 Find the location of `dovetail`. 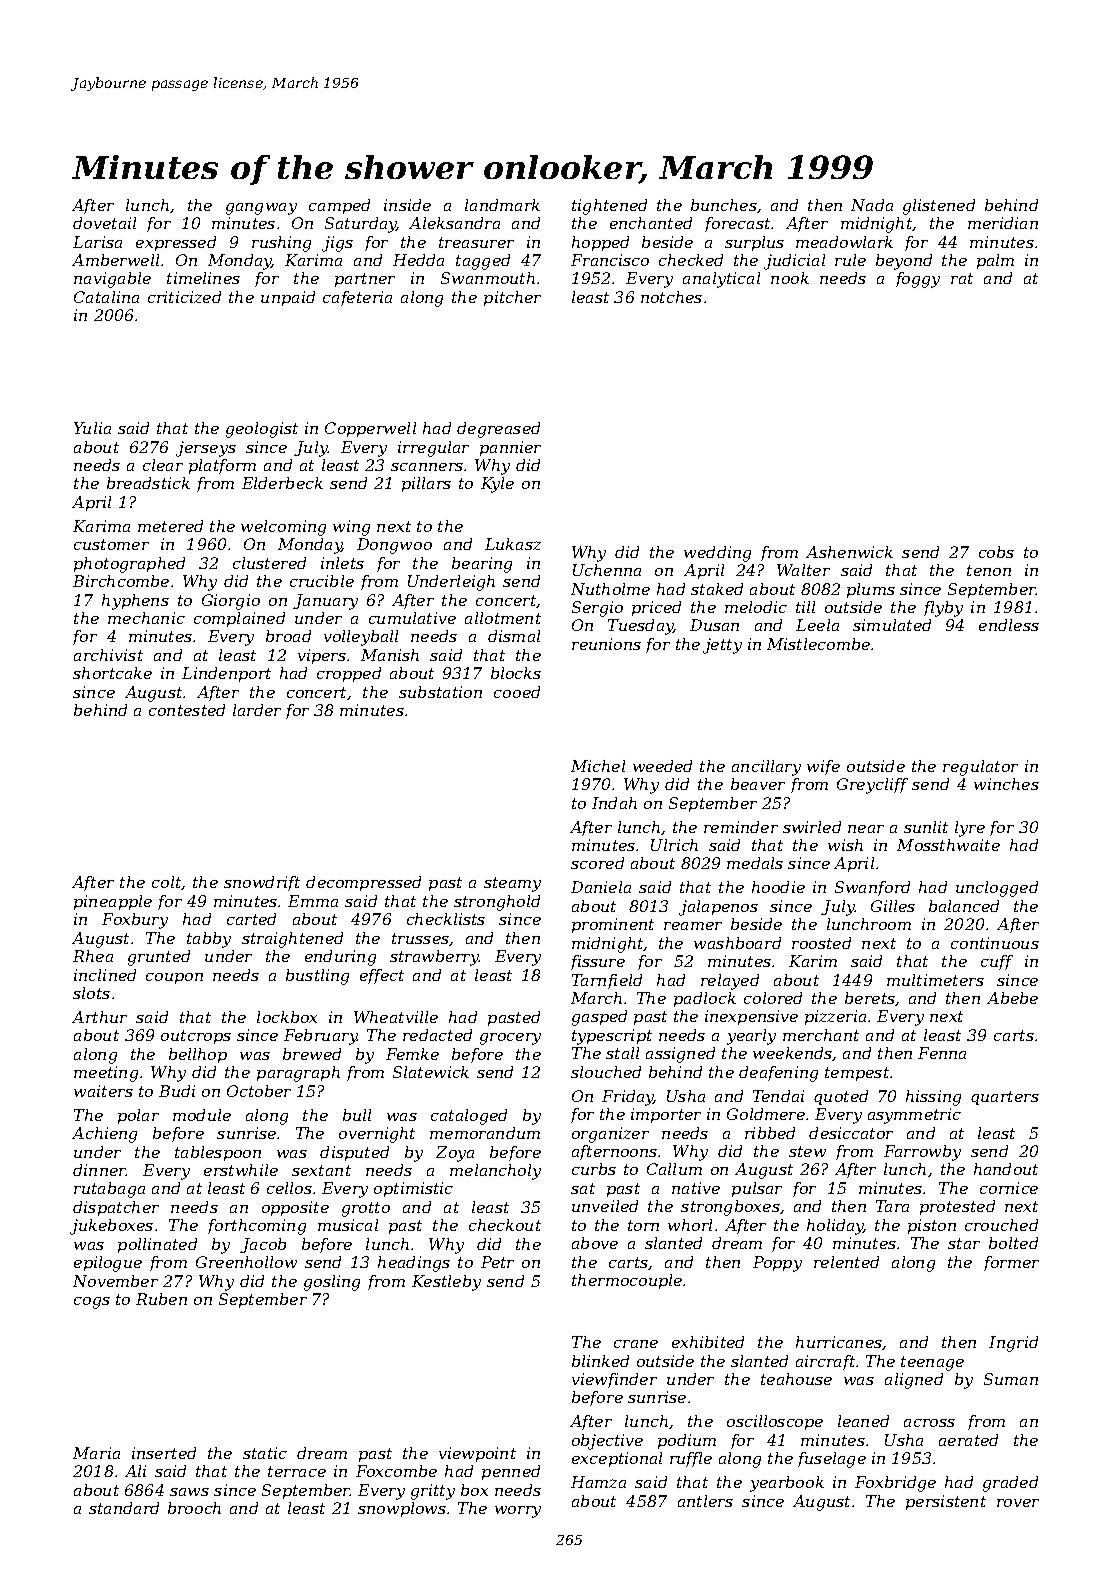

dovetail is located at coordinates (104, 223).
